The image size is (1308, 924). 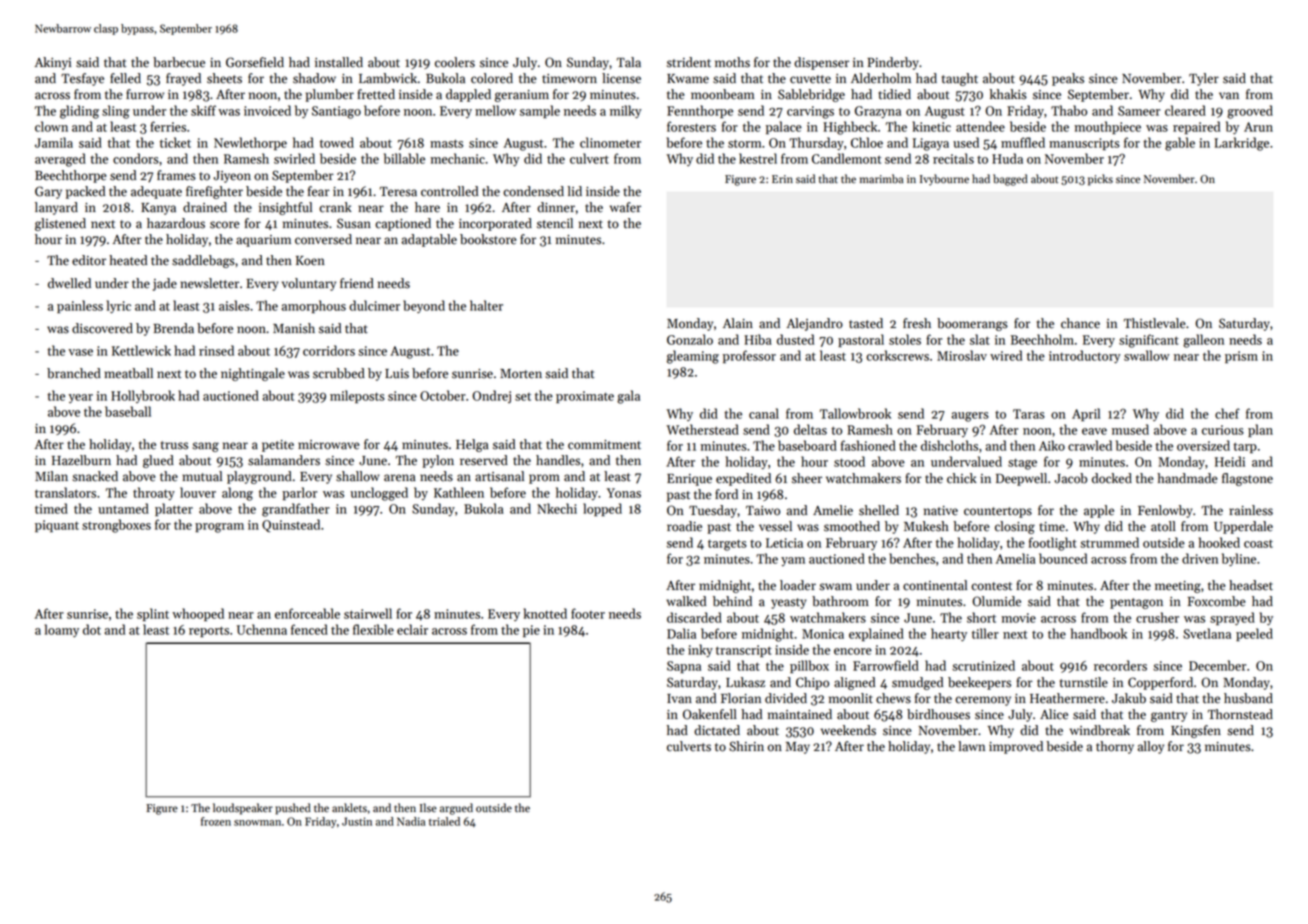 What do you see at coordinates (438, 461) in the image?
I see `pylon` at bounding box center [438, 461].
